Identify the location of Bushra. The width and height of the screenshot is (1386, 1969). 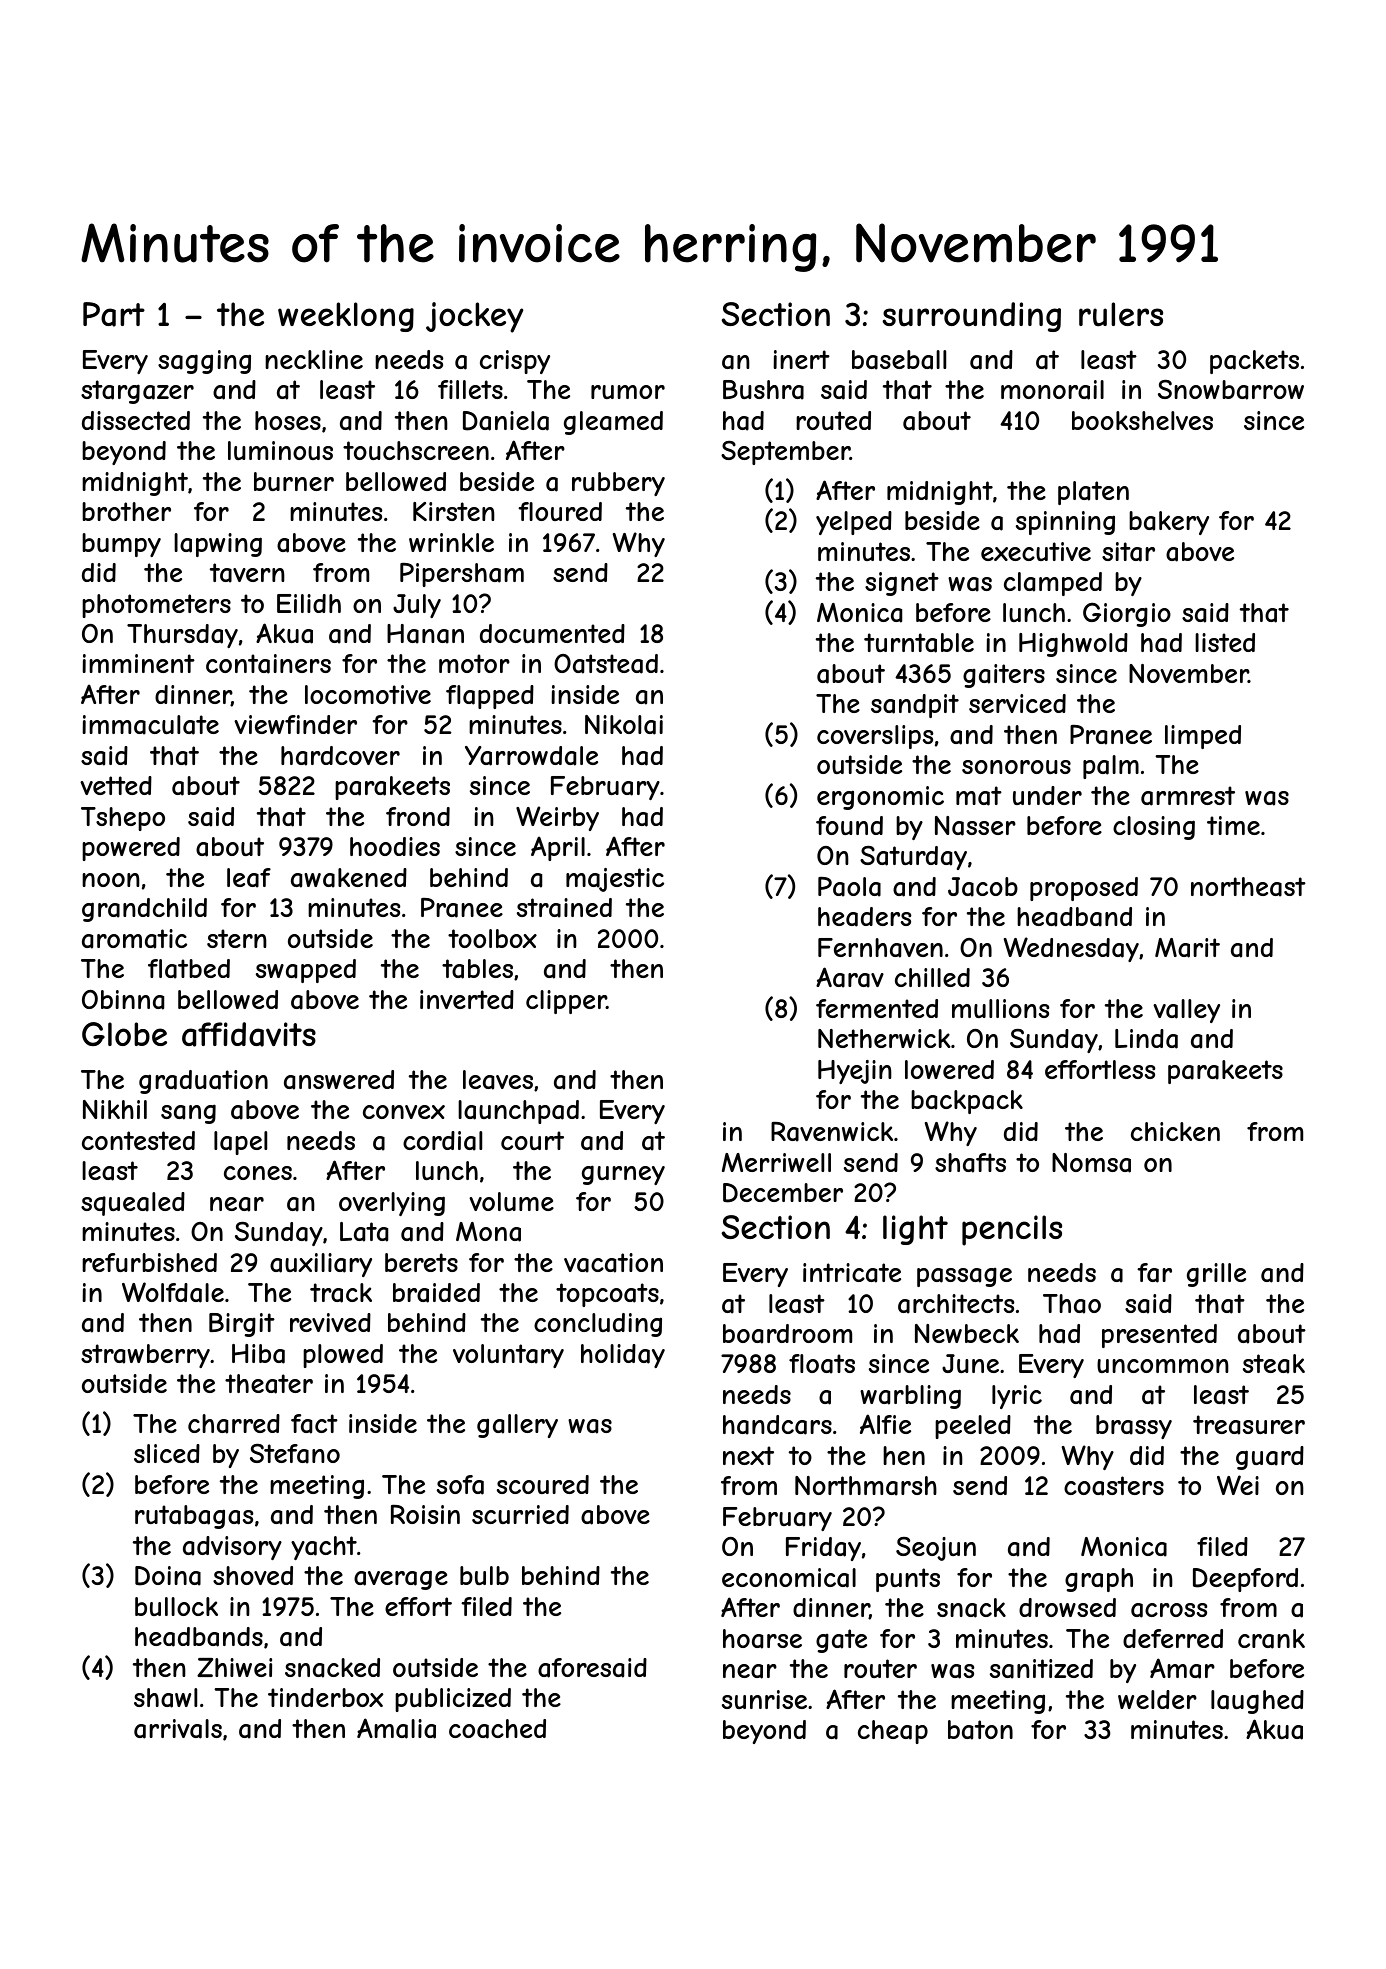
(763, 390).
